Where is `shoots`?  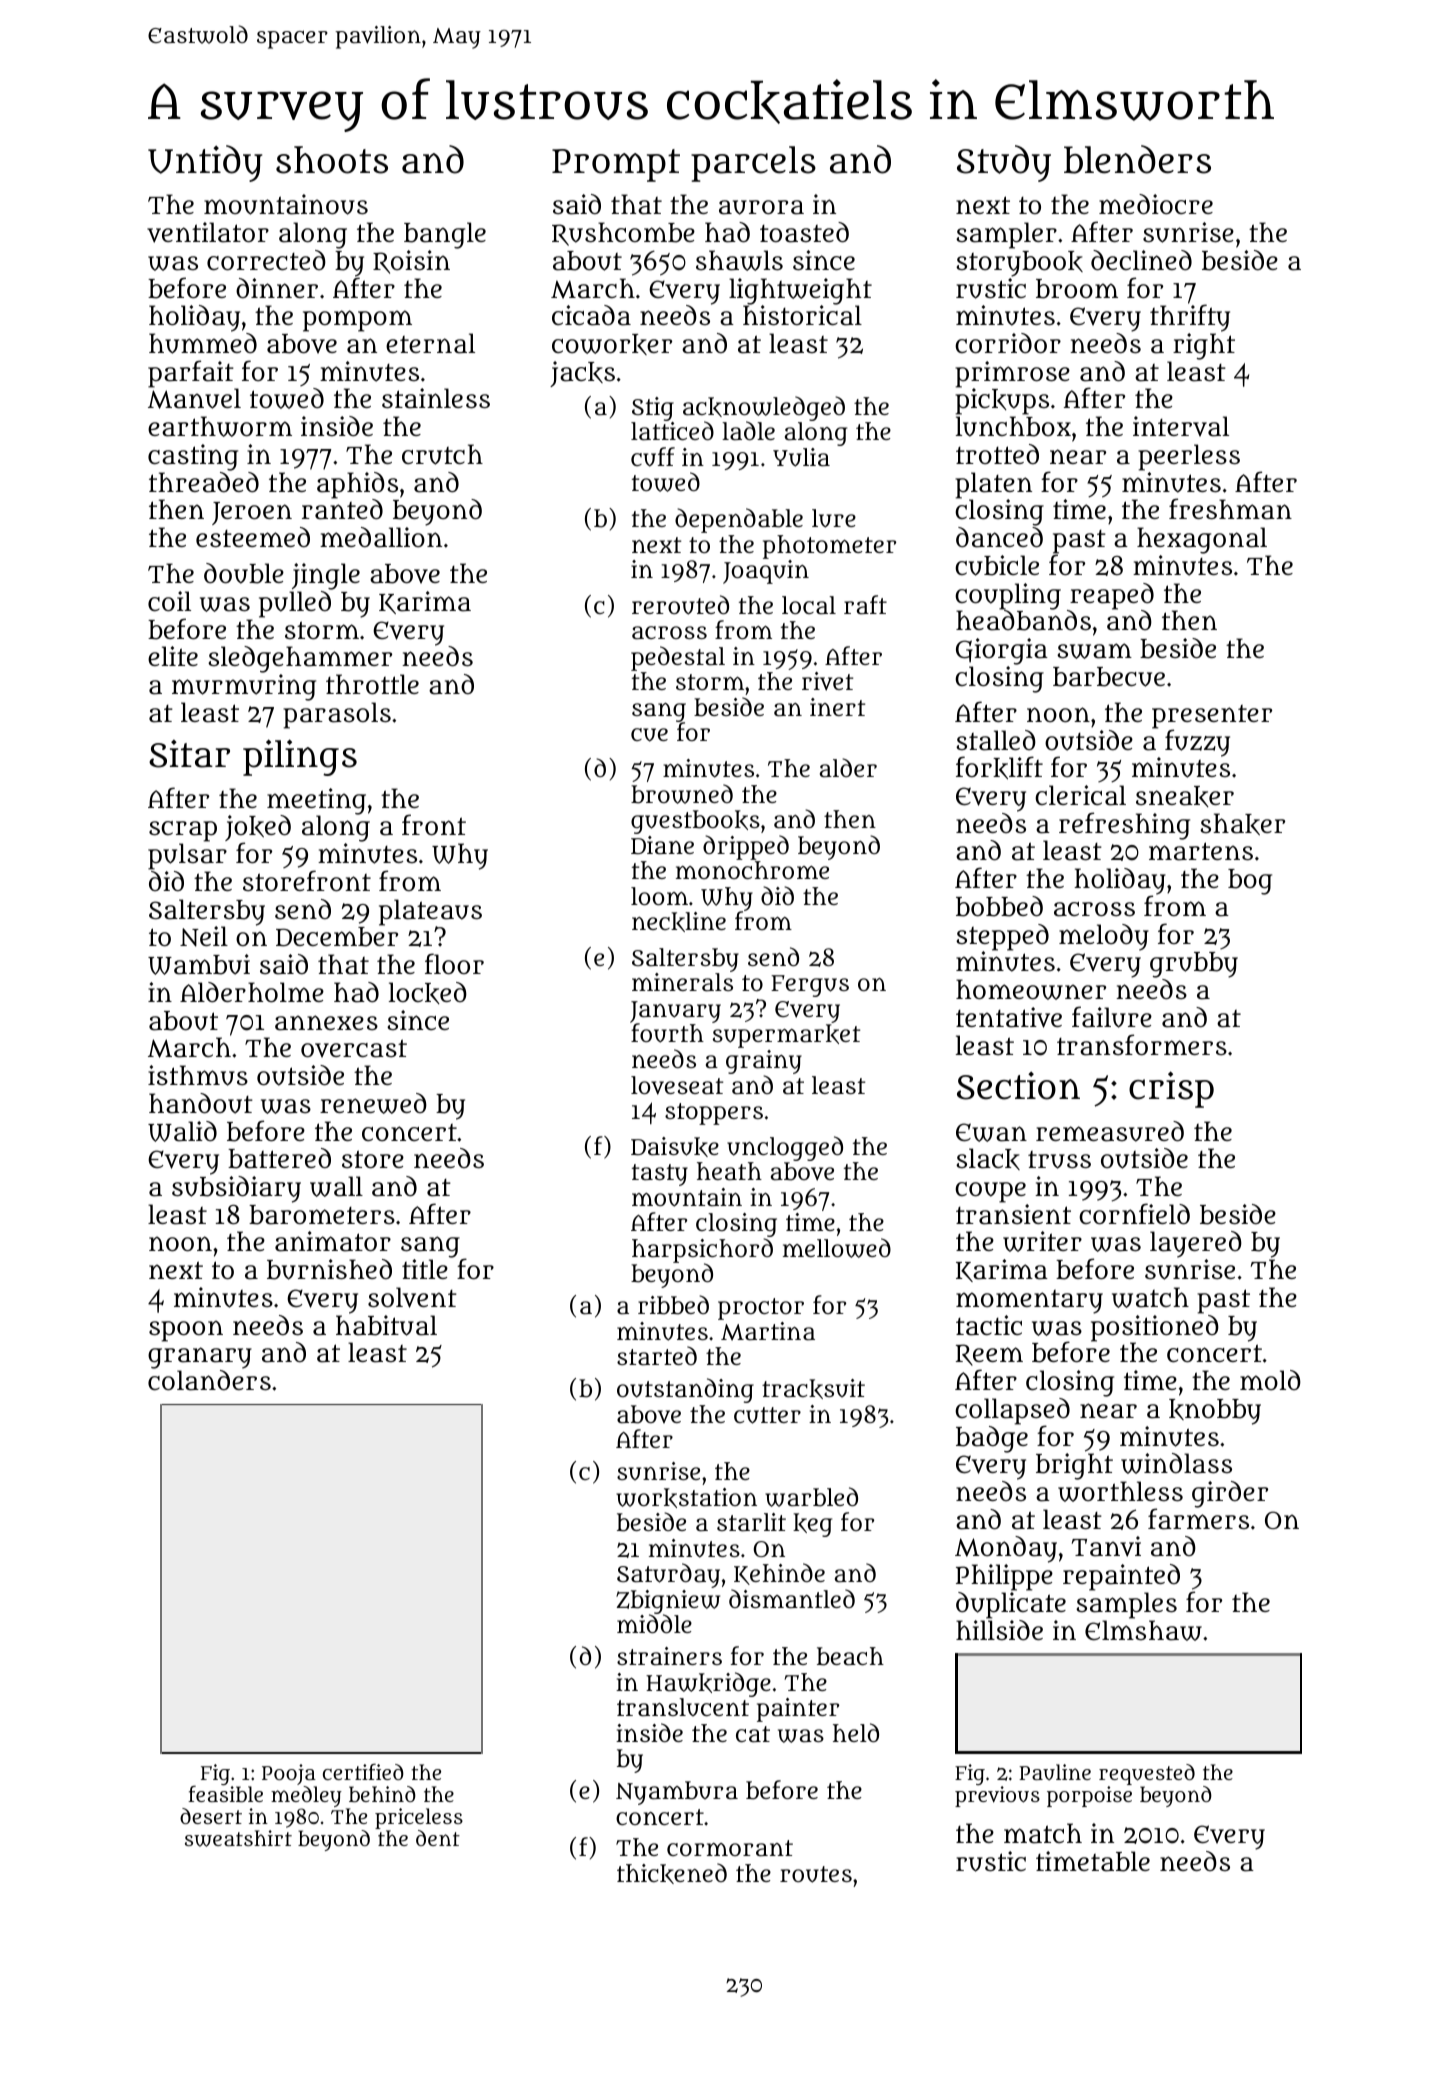
shoots is located at coordinates (332, 160).
